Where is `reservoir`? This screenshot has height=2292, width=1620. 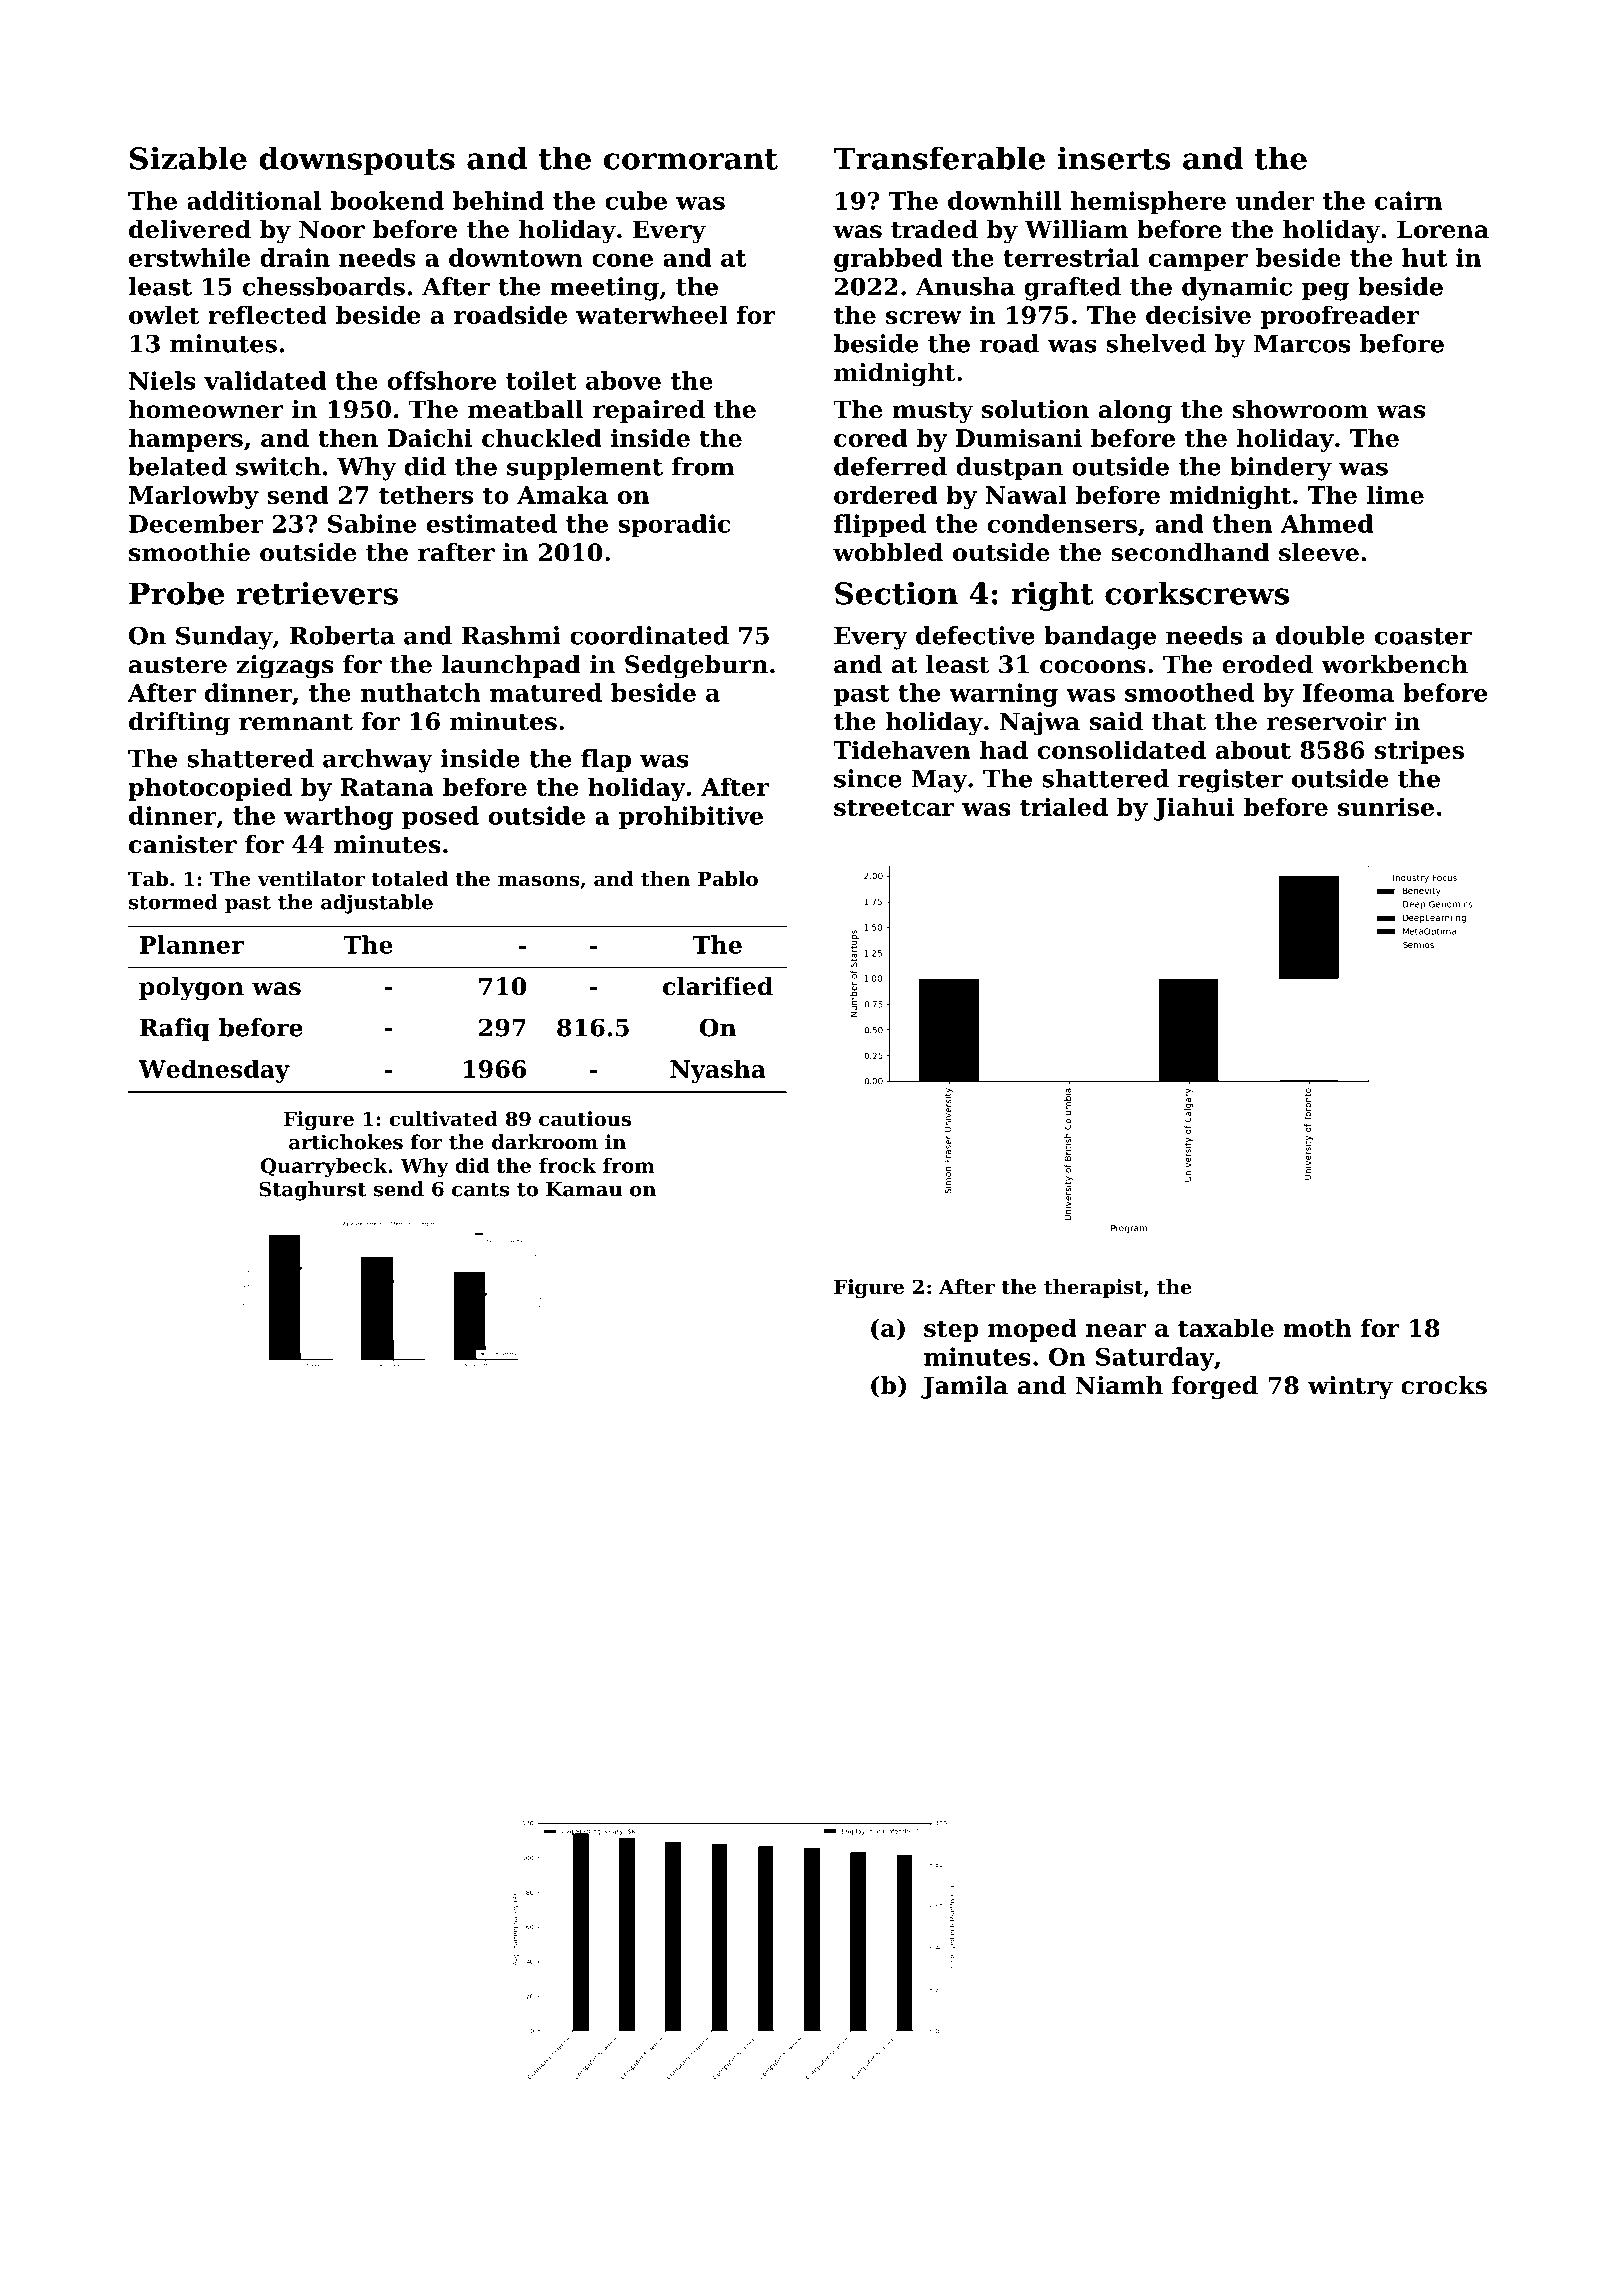
reservoir is located at coordinates (1326, 721).
